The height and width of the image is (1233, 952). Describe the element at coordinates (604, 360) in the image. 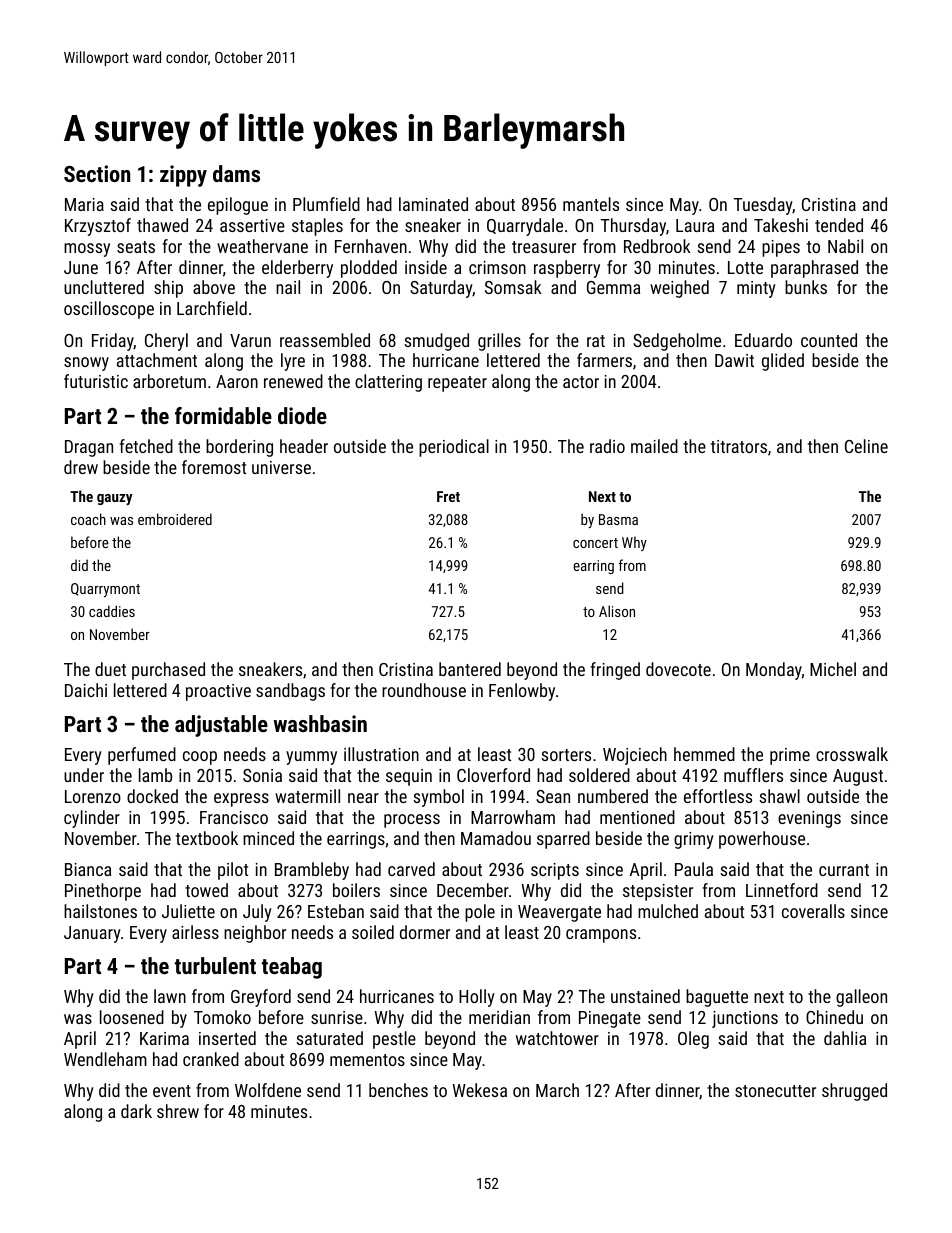

I see `farmers` at that location.
